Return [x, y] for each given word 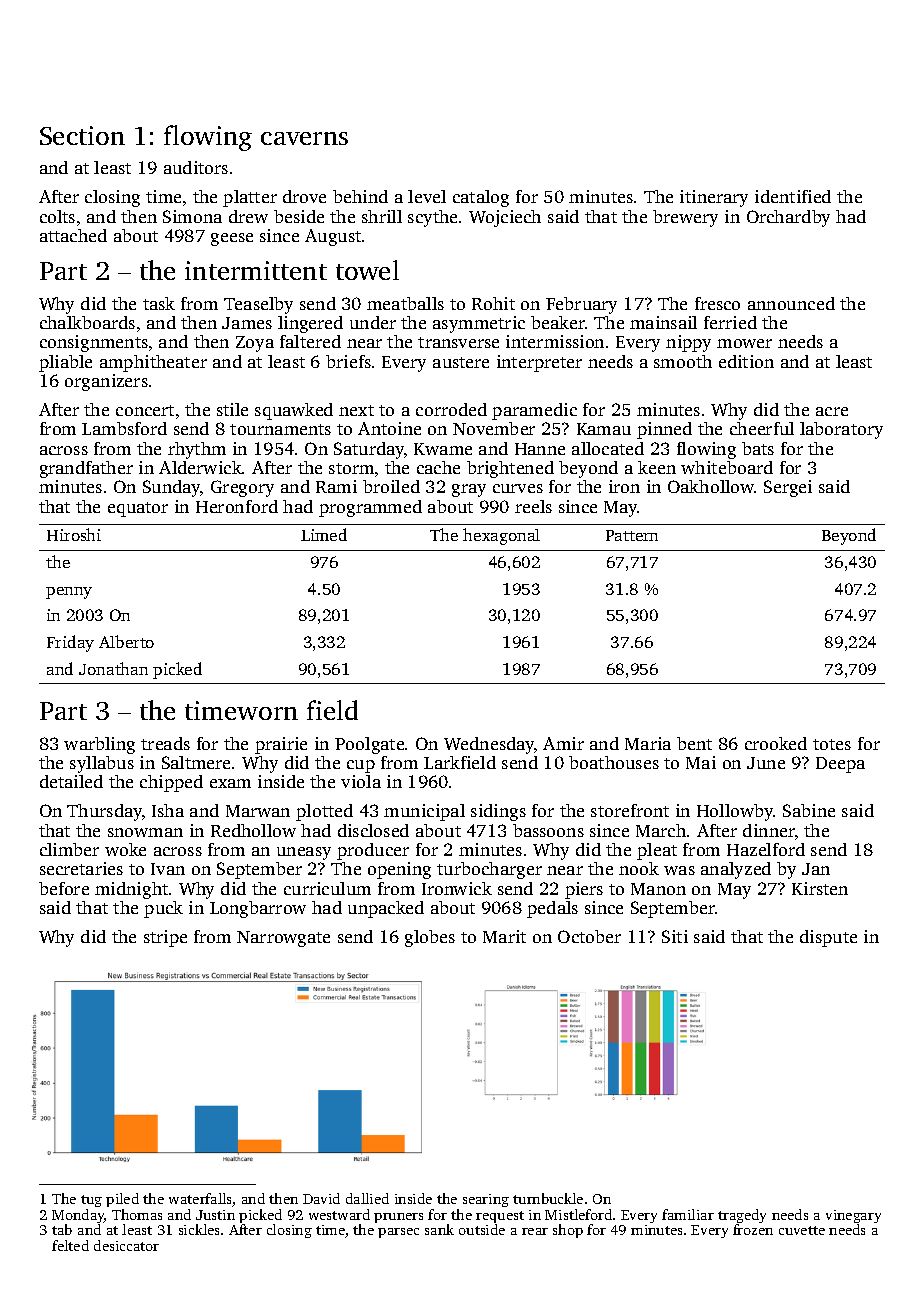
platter [250, 198]
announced [791, 303]
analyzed [736, 870]
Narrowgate [283, 939]
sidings [498, 812]
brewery [685, 218]
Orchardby [788, 218]
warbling [99, 745]
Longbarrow [258, 909]
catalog [481, 198]
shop [568, 1231]
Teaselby [258, 305]
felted [70, 1245]
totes [832, 744]
